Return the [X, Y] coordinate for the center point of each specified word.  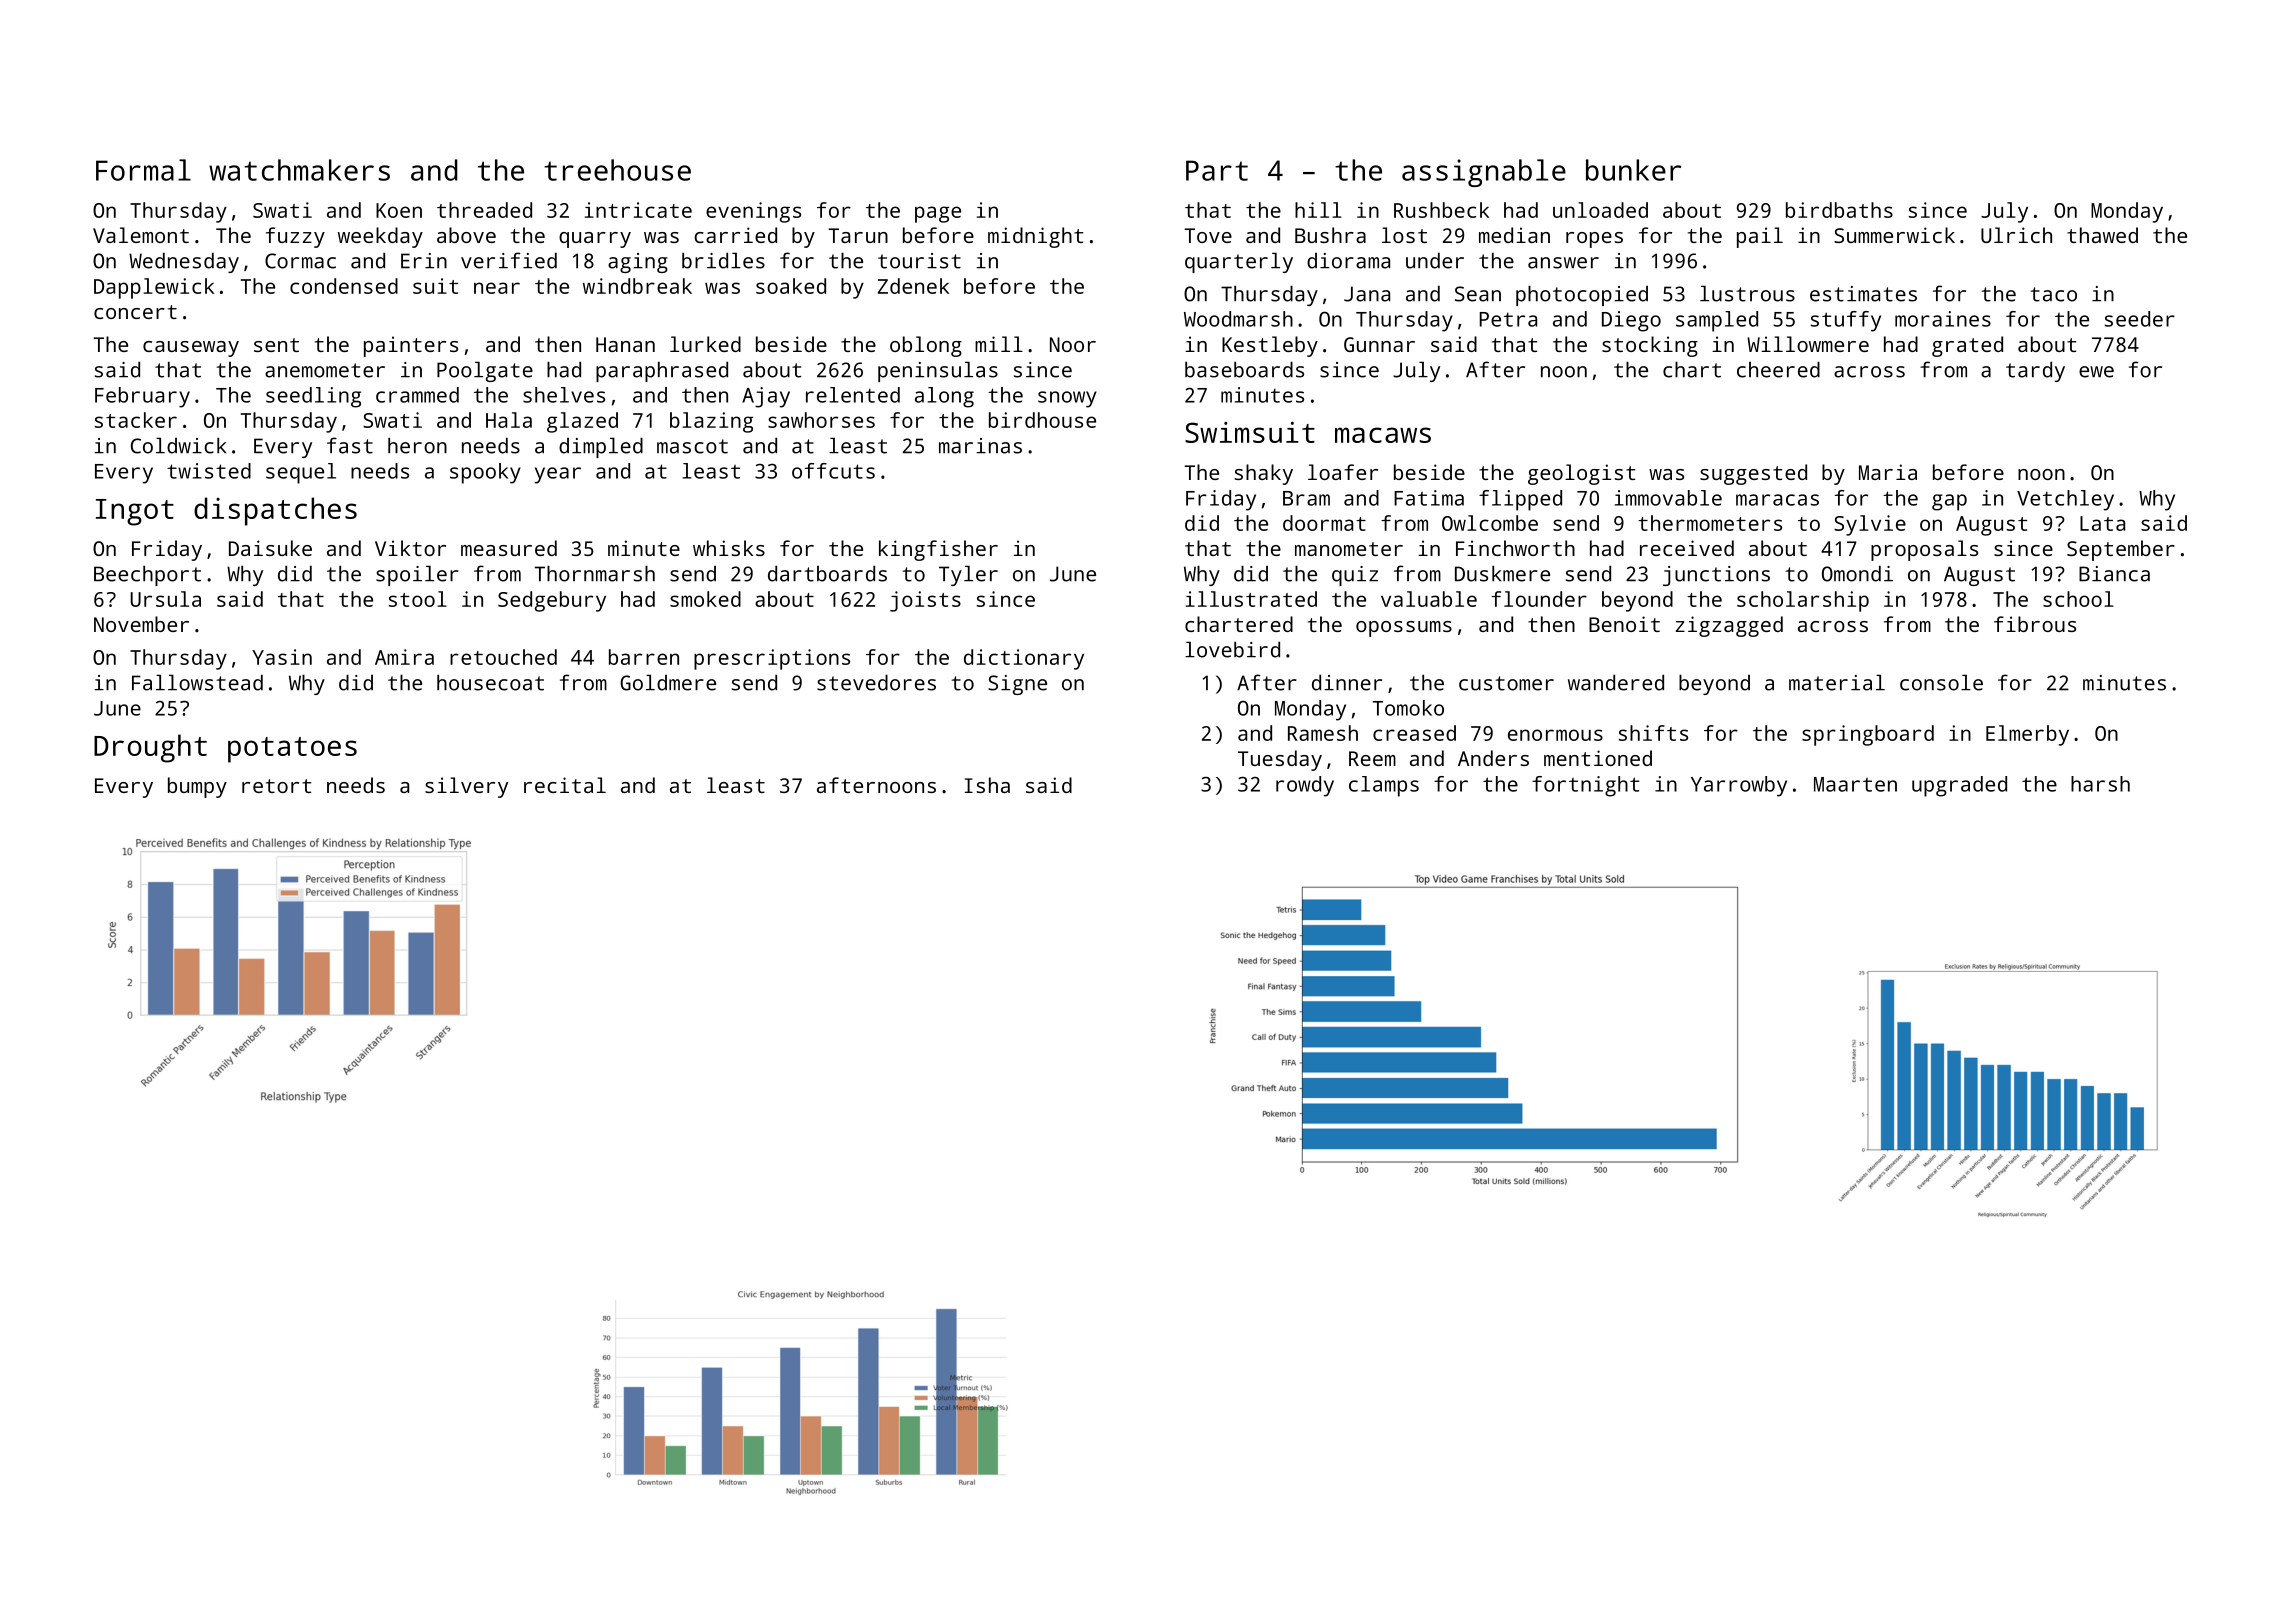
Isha [987, 785]
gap [1949, 502]
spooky [485, 473]
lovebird [1232, 649]
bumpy [197, 787]
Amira [404, 657]
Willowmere [1808, 344]
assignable [1484, 173]
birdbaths [1839, 210]
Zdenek [913, 286]
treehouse [617, 170]
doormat [1324, 523]
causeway [191, 349]
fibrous [2035, 624]
